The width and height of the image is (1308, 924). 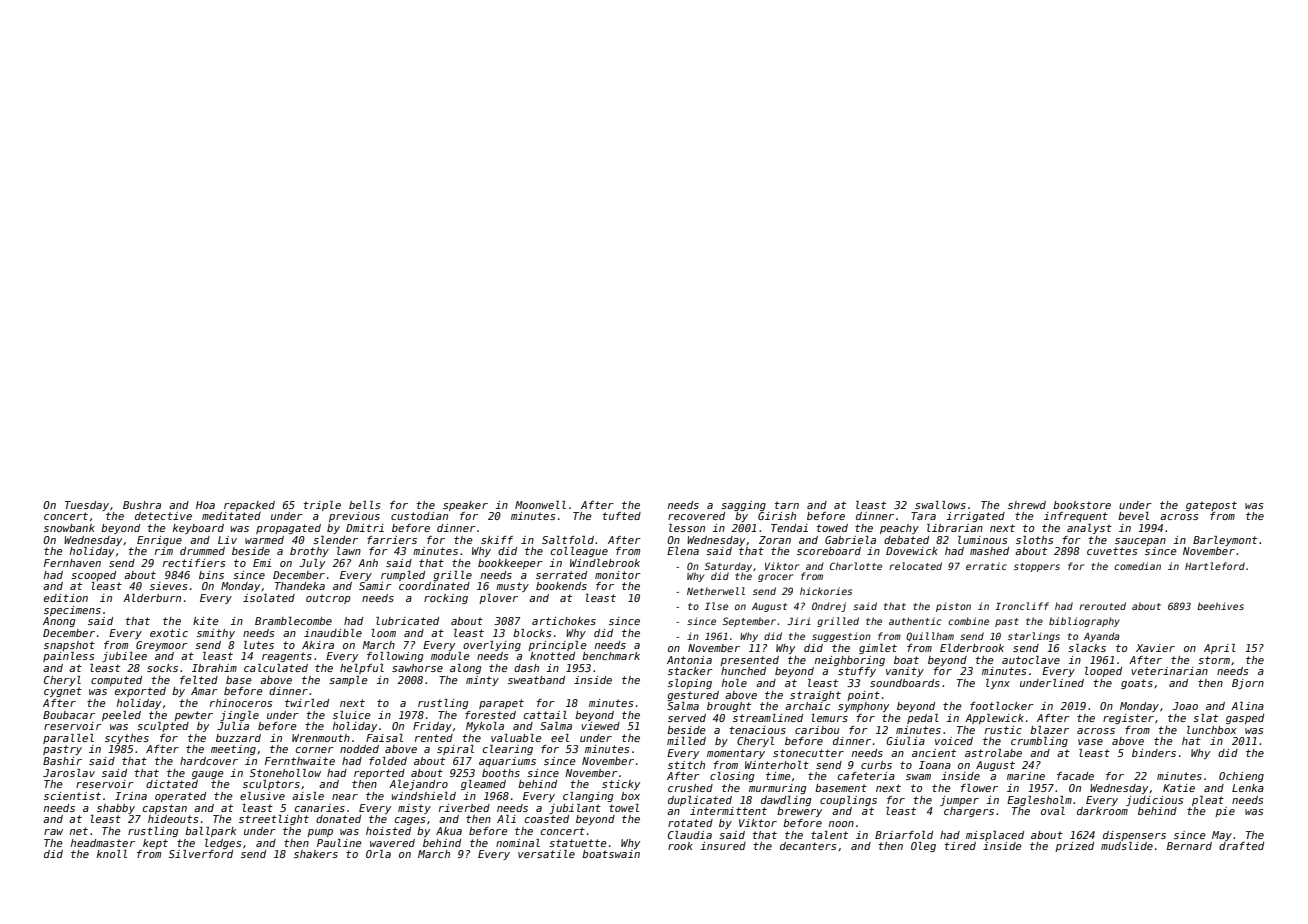 What do you see at coordinates (786, 505) in the image?
I see `tarn` at bounding box center [786, 505].
